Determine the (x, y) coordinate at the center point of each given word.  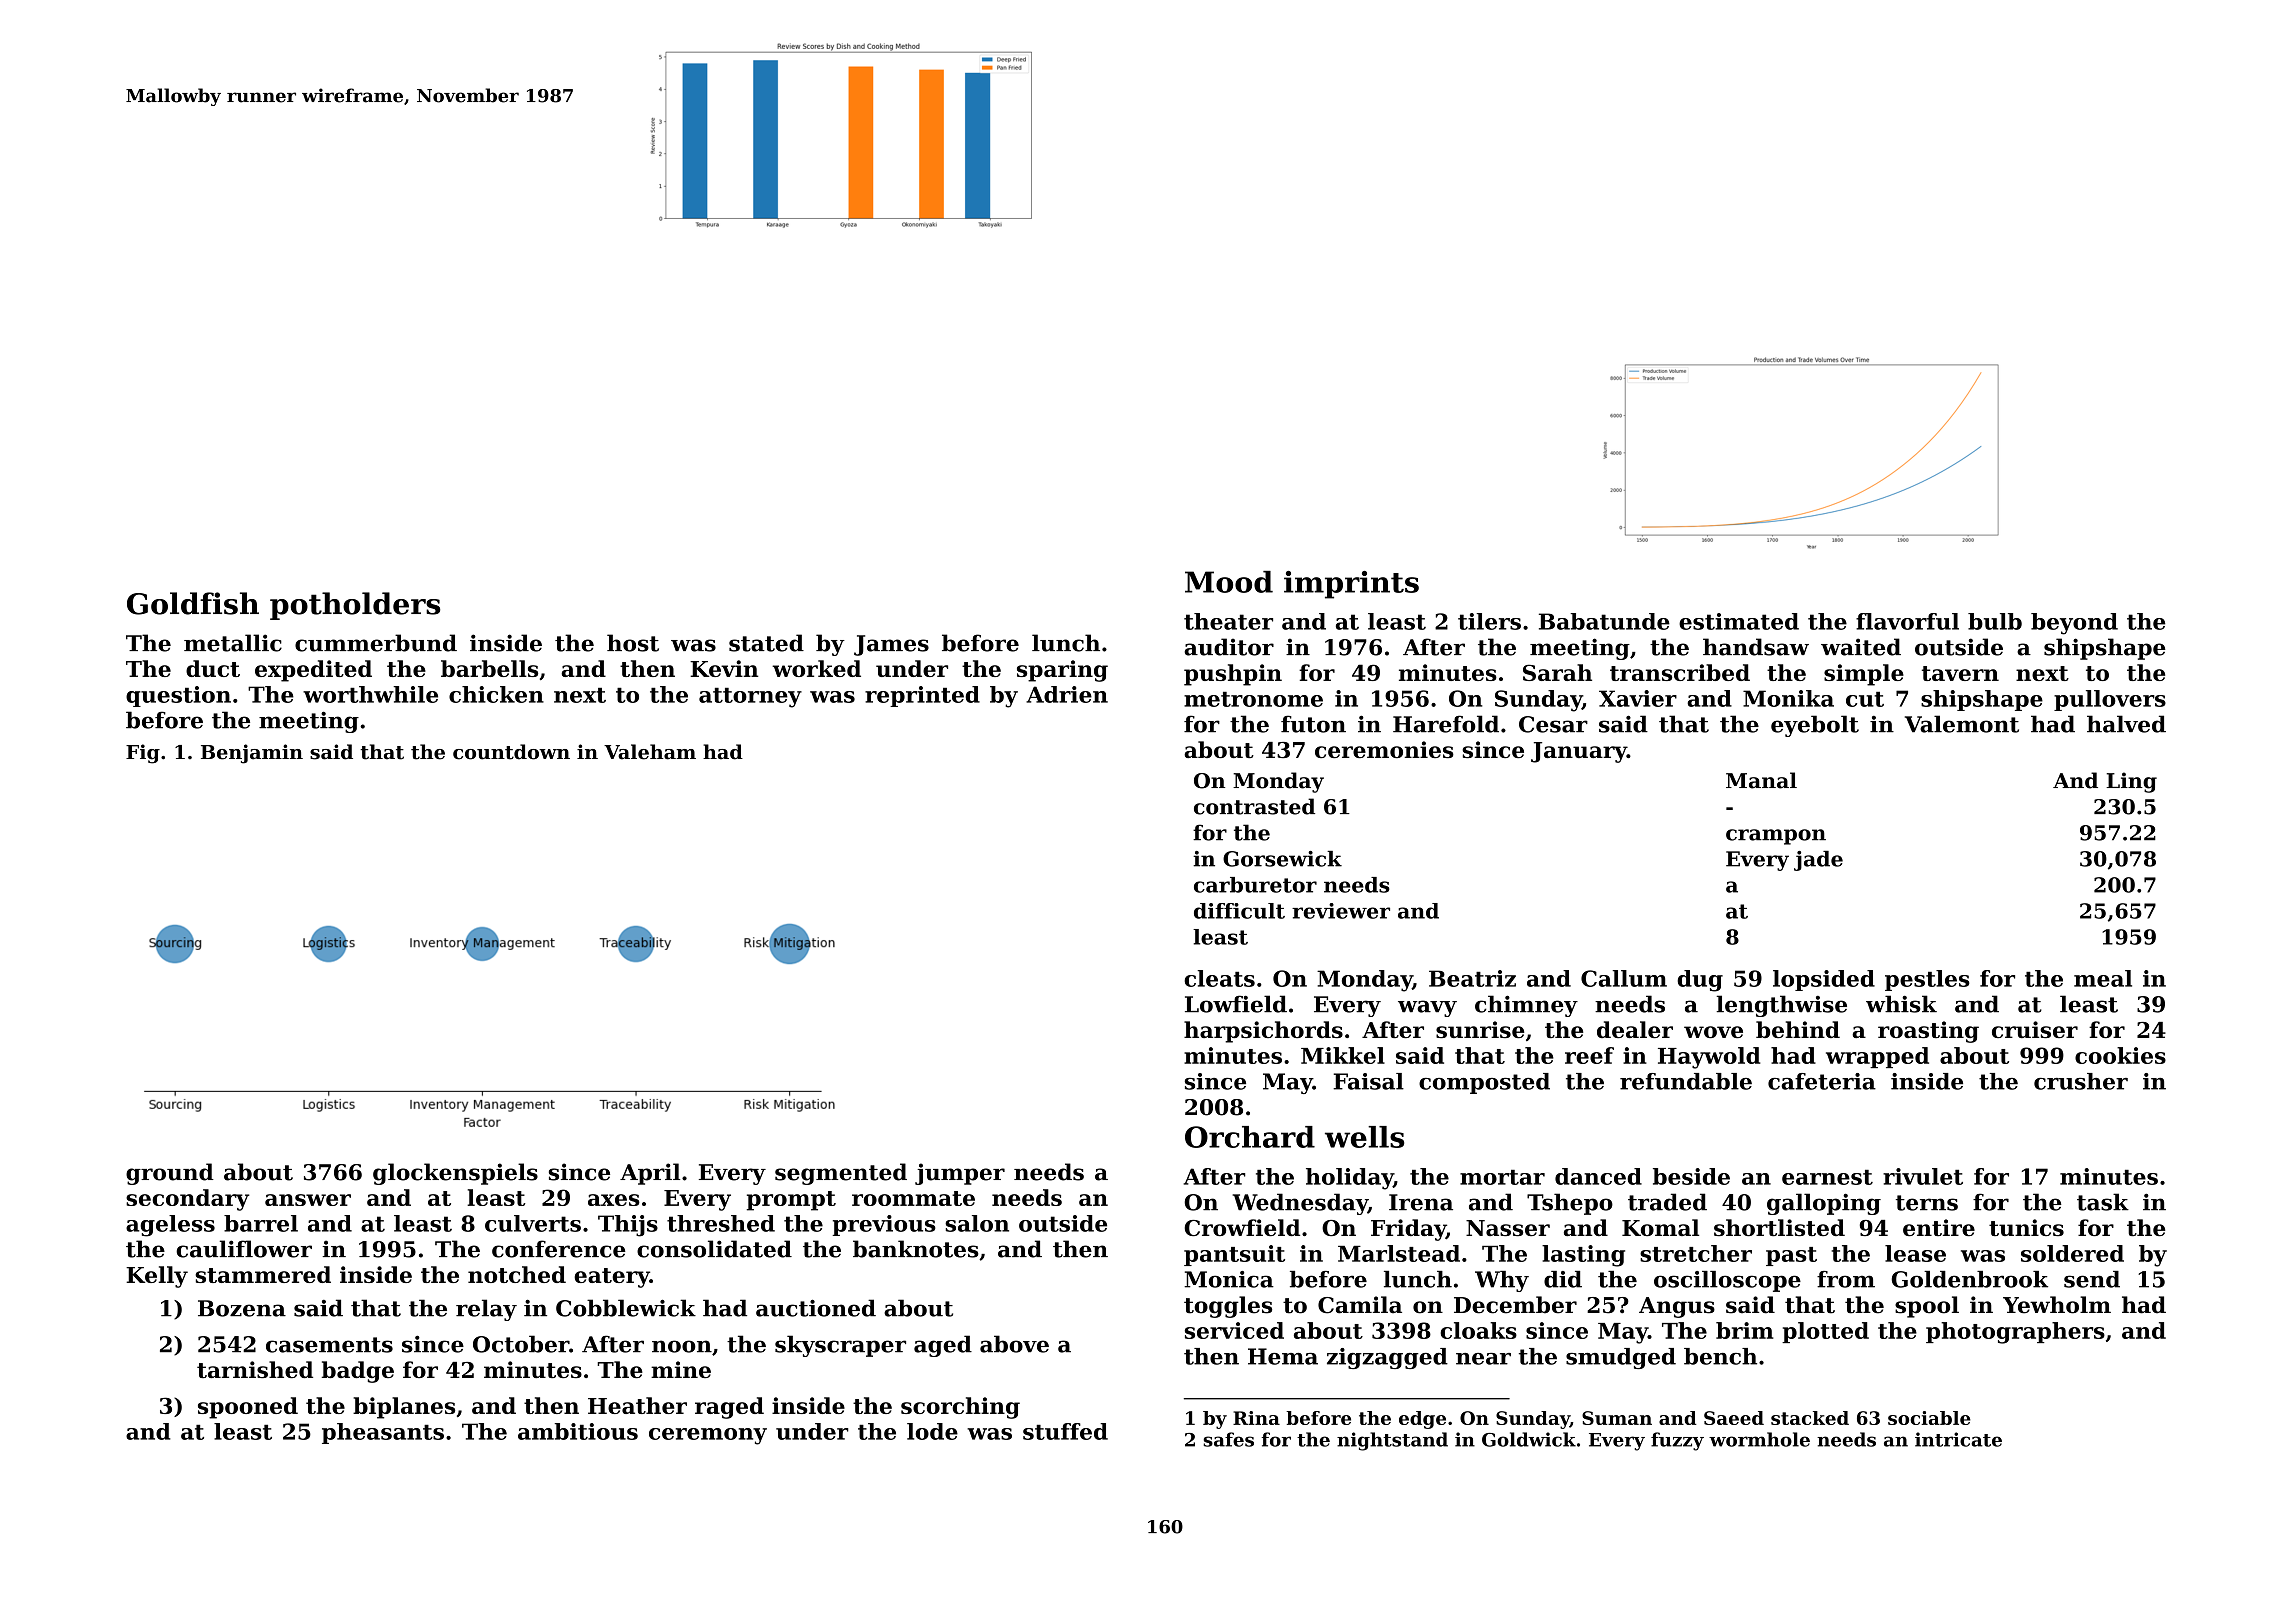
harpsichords (1263, 1032)
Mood (1229, 582)
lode (932, 1431)
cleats (1219, 978)
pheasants (383, 1433)
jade (1818, 861)
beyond (2074, 624)
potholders (355, 606)
